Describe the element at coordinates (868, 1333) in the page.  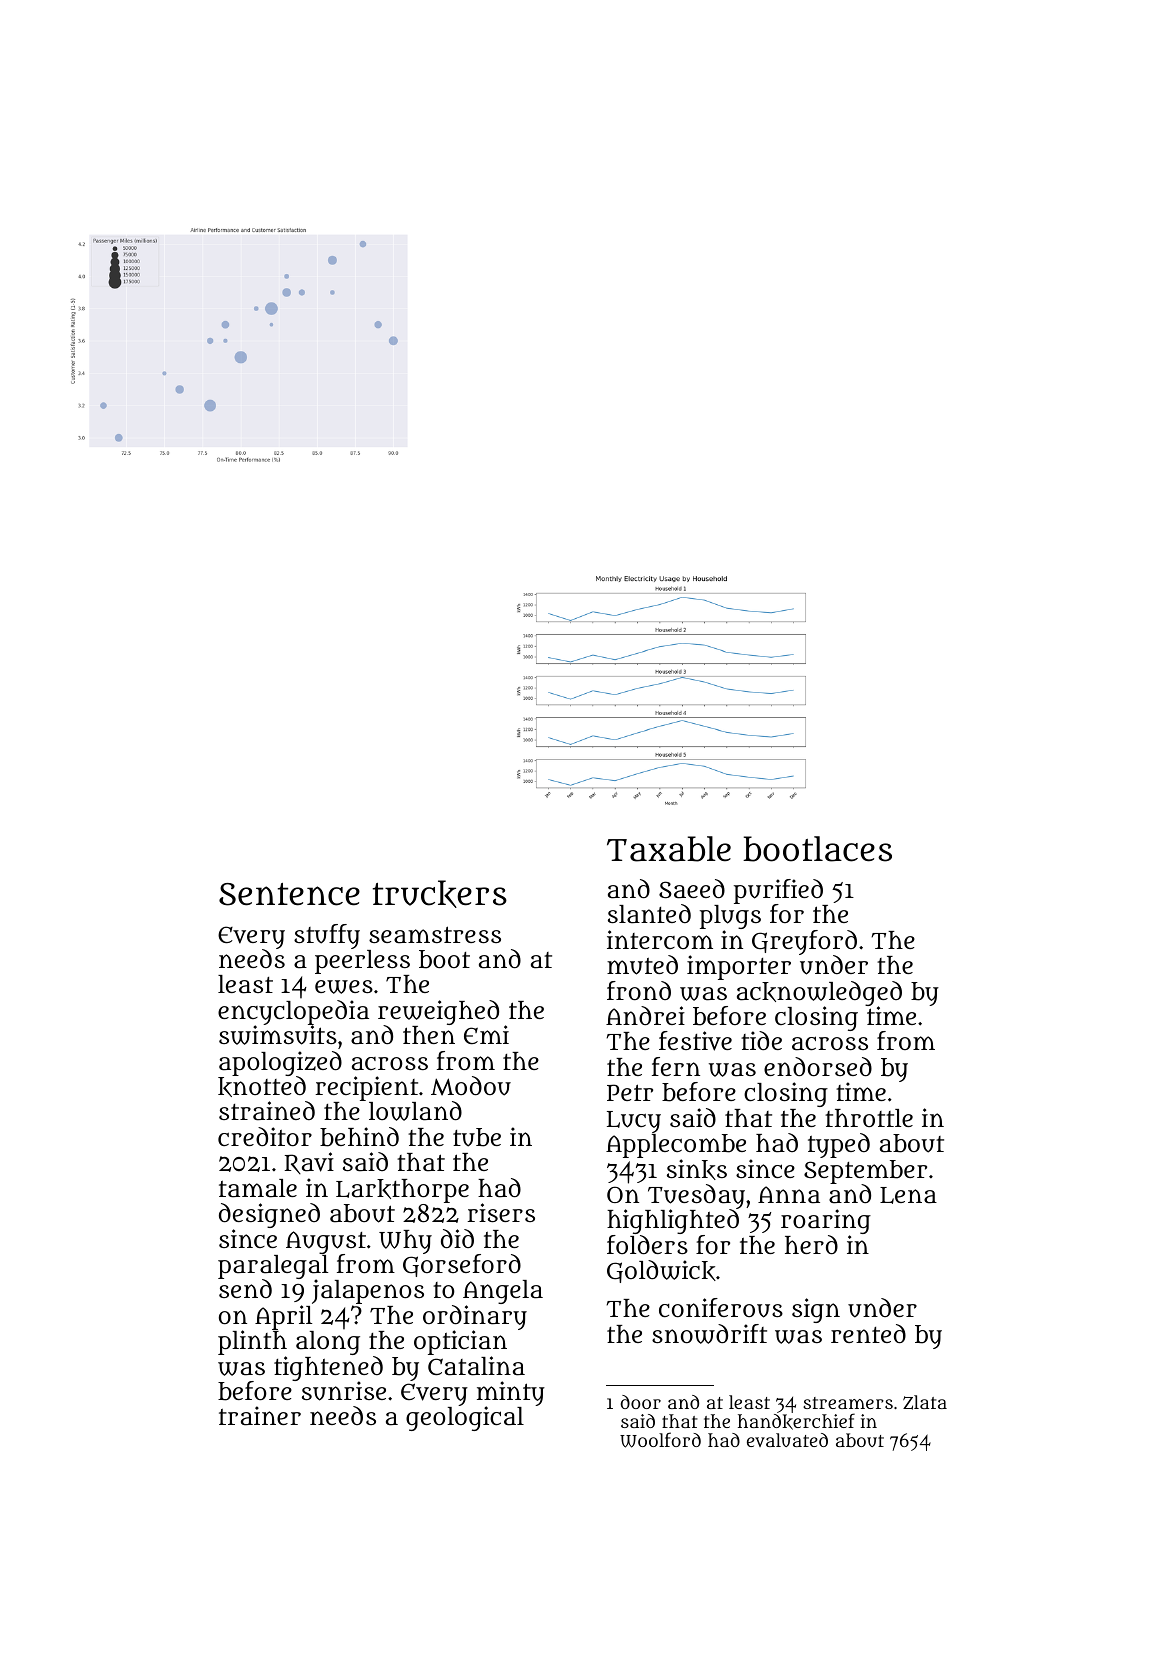
I see `rented` at that location.
